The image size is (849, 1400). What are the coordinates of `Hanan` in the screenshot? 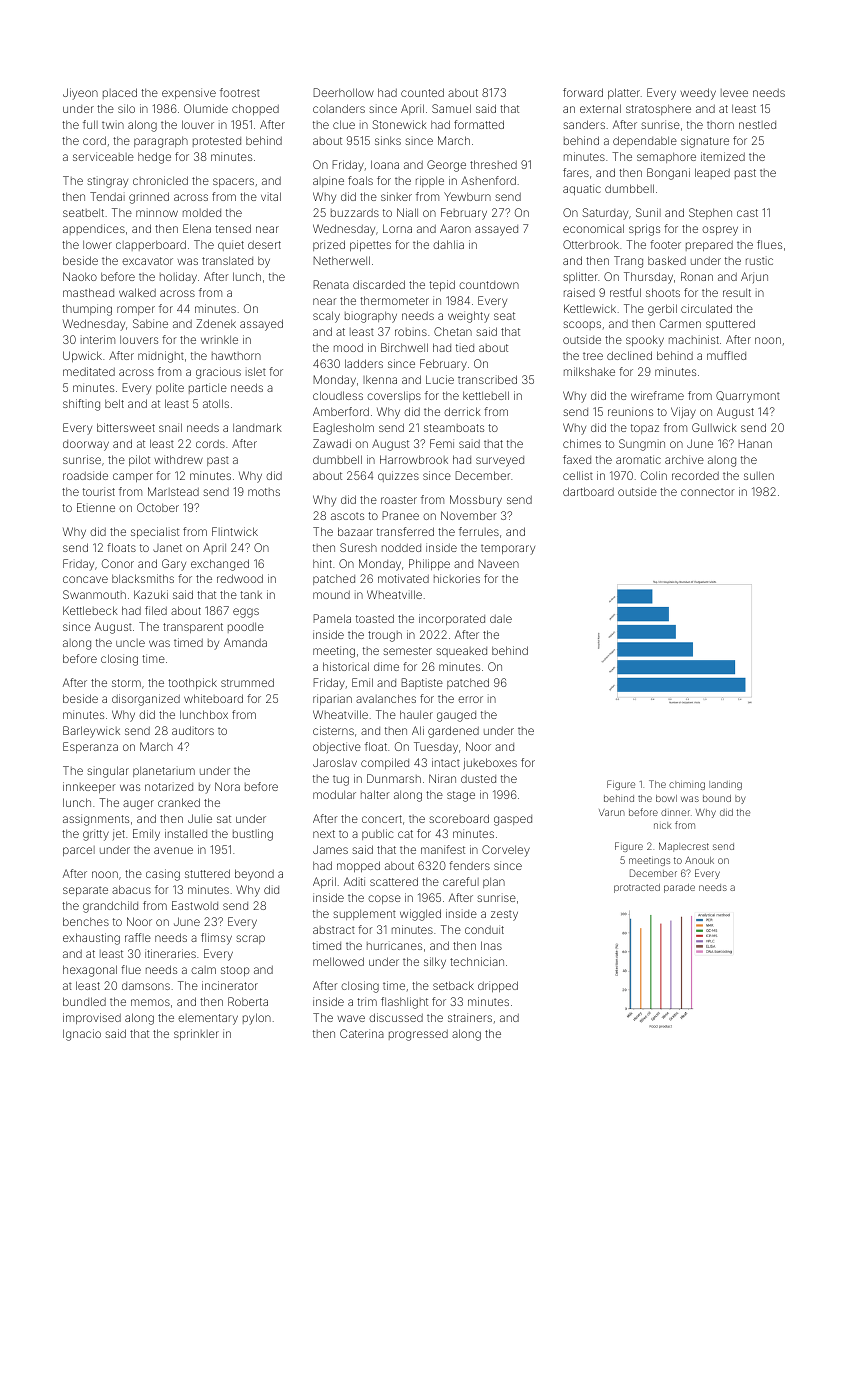 It's located at (755, 443).
